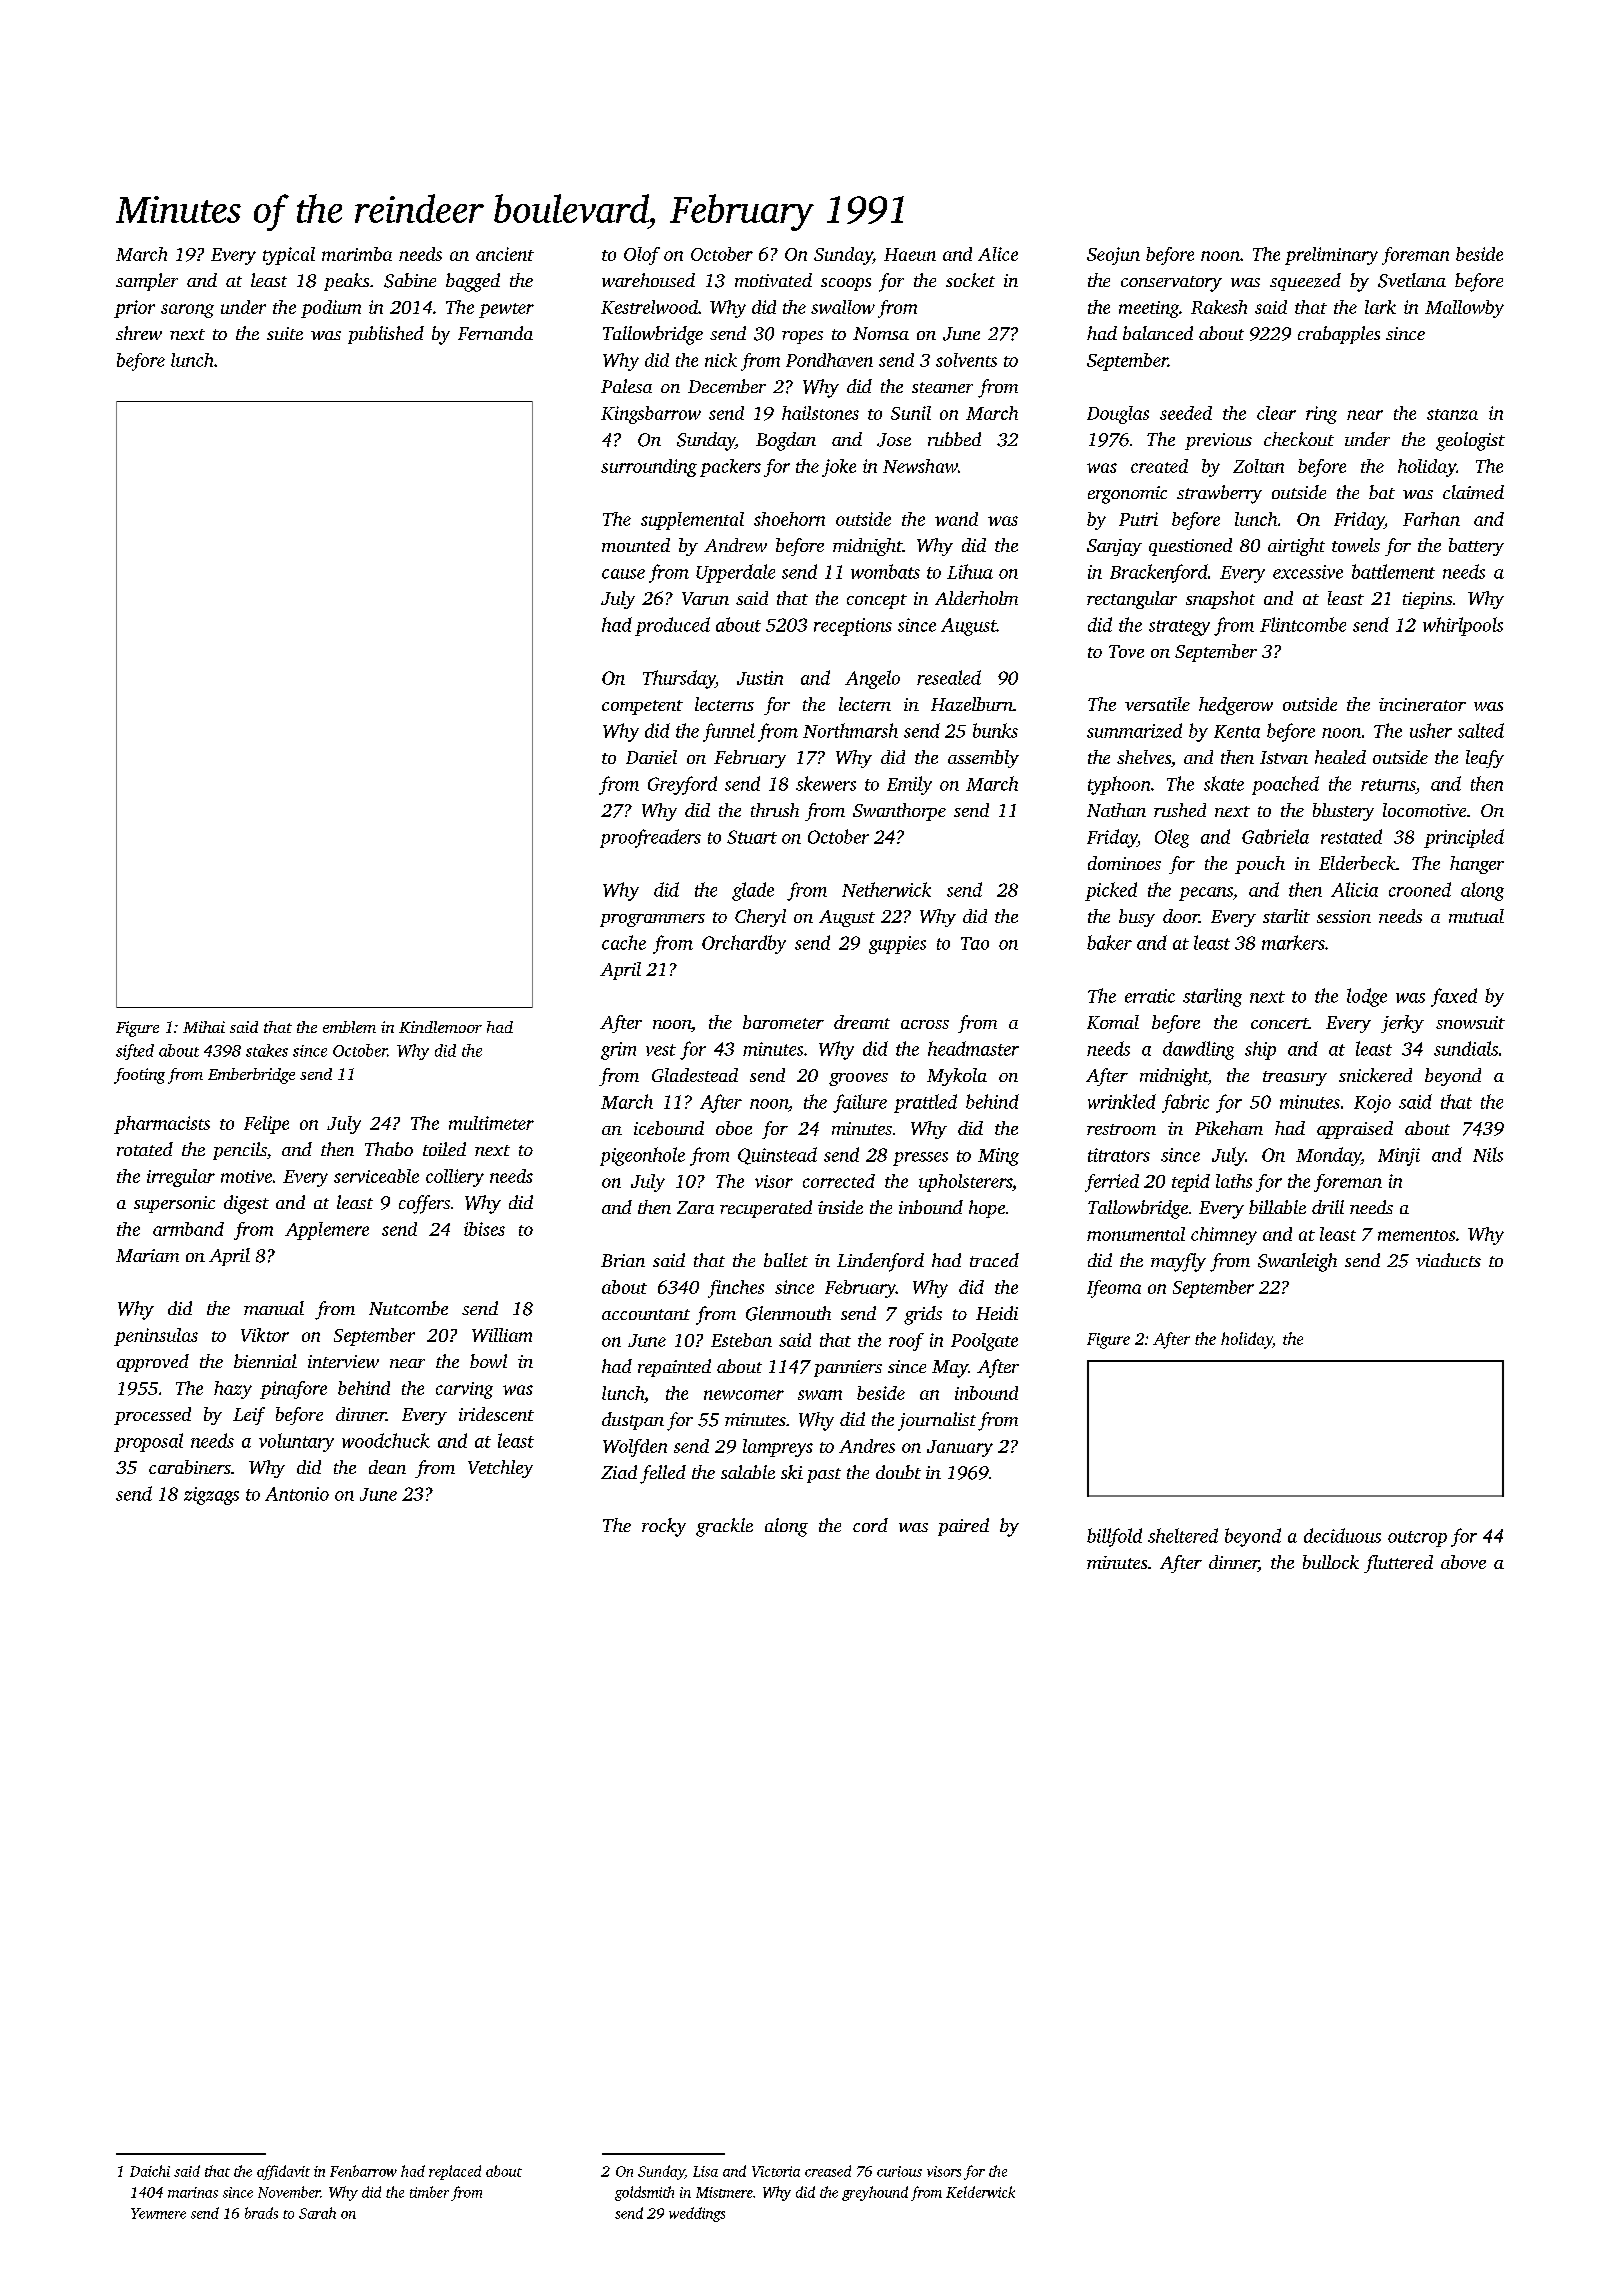 The width and height of the screenshot is (1620, 2292). I want to click on Daichi, so click(150, 2171).
